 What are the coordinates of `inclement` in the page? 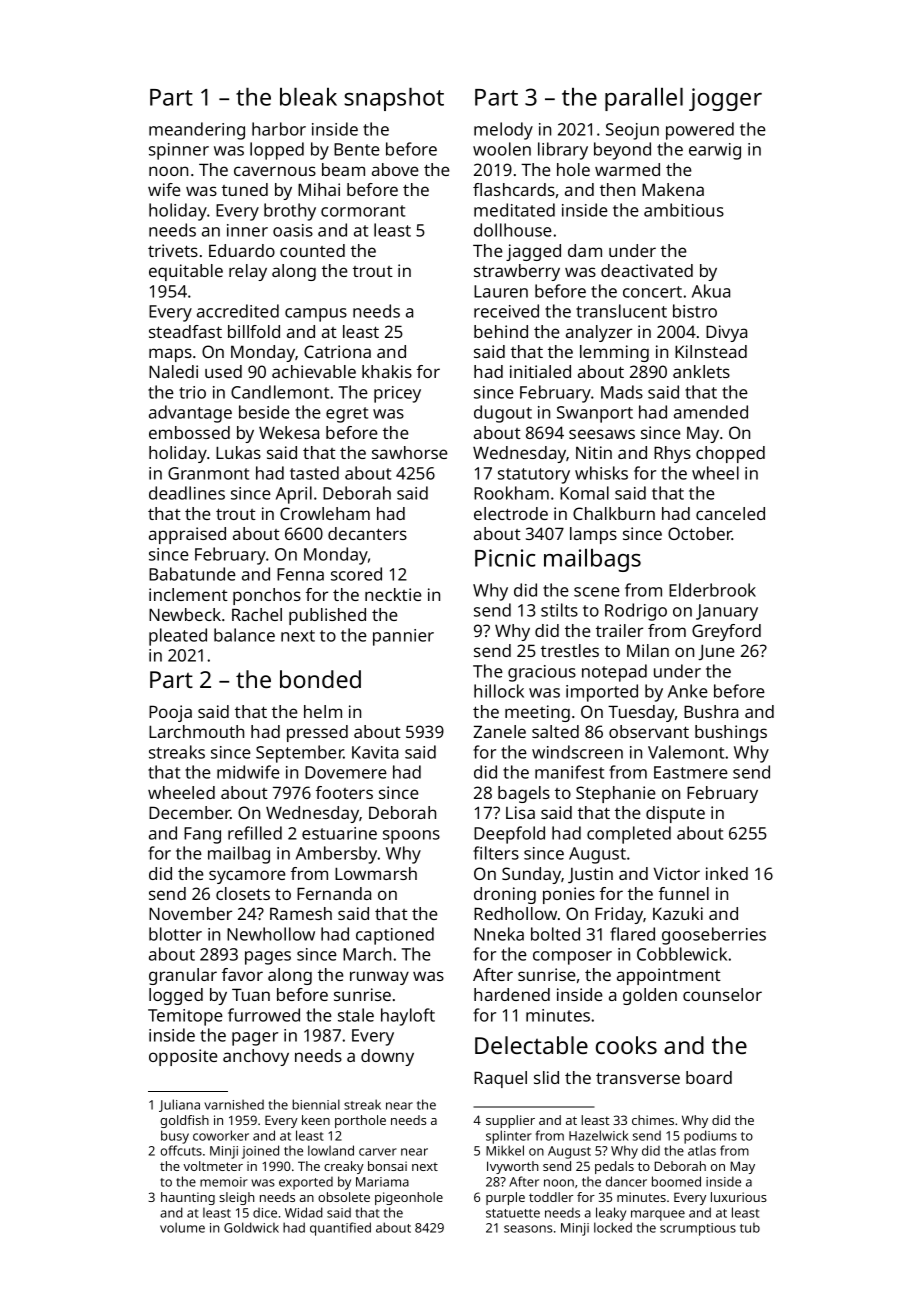 It's located at (188, 594).
